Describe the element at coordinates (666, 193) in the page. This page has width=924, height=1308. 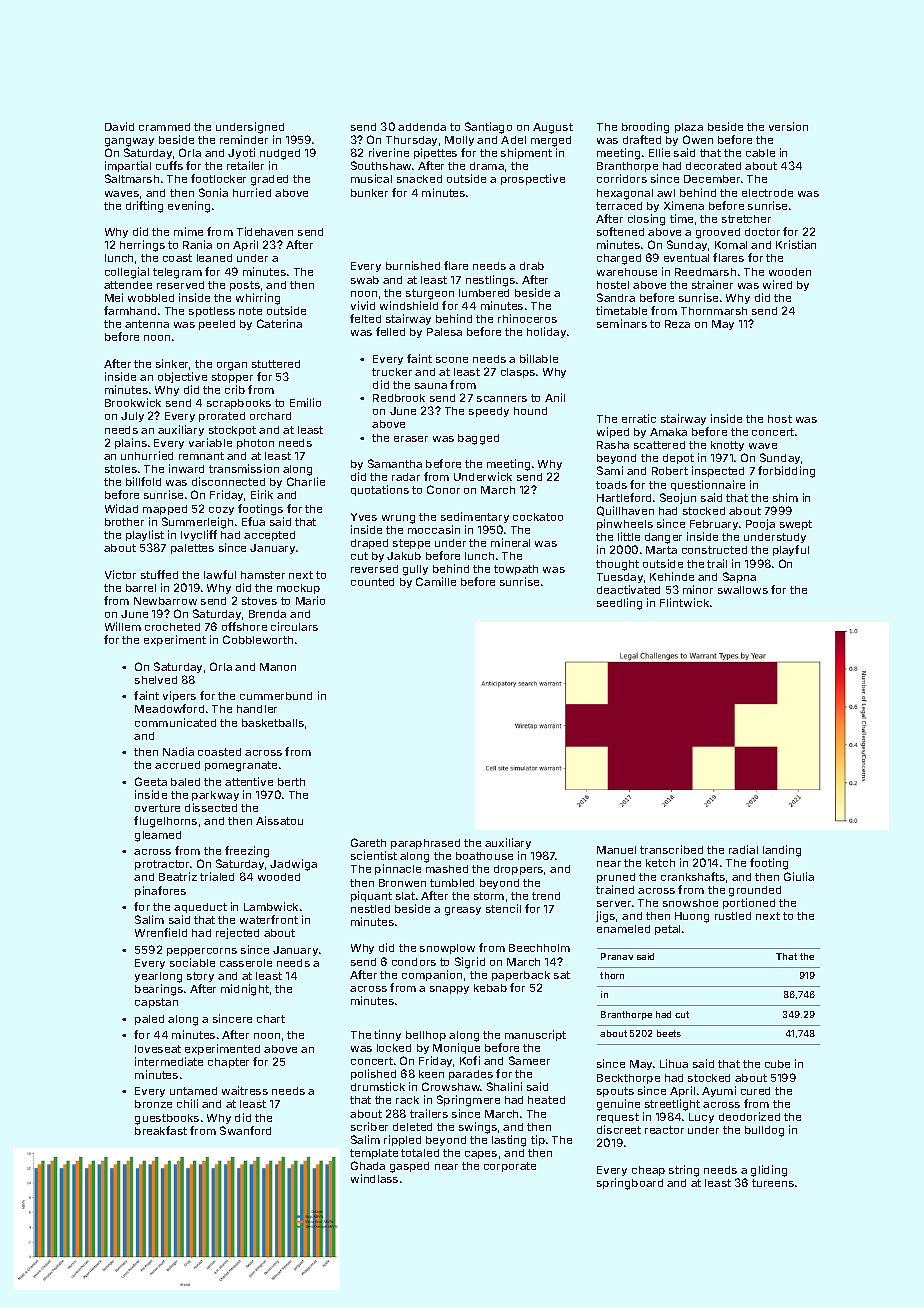
I see `awl` at that location.
